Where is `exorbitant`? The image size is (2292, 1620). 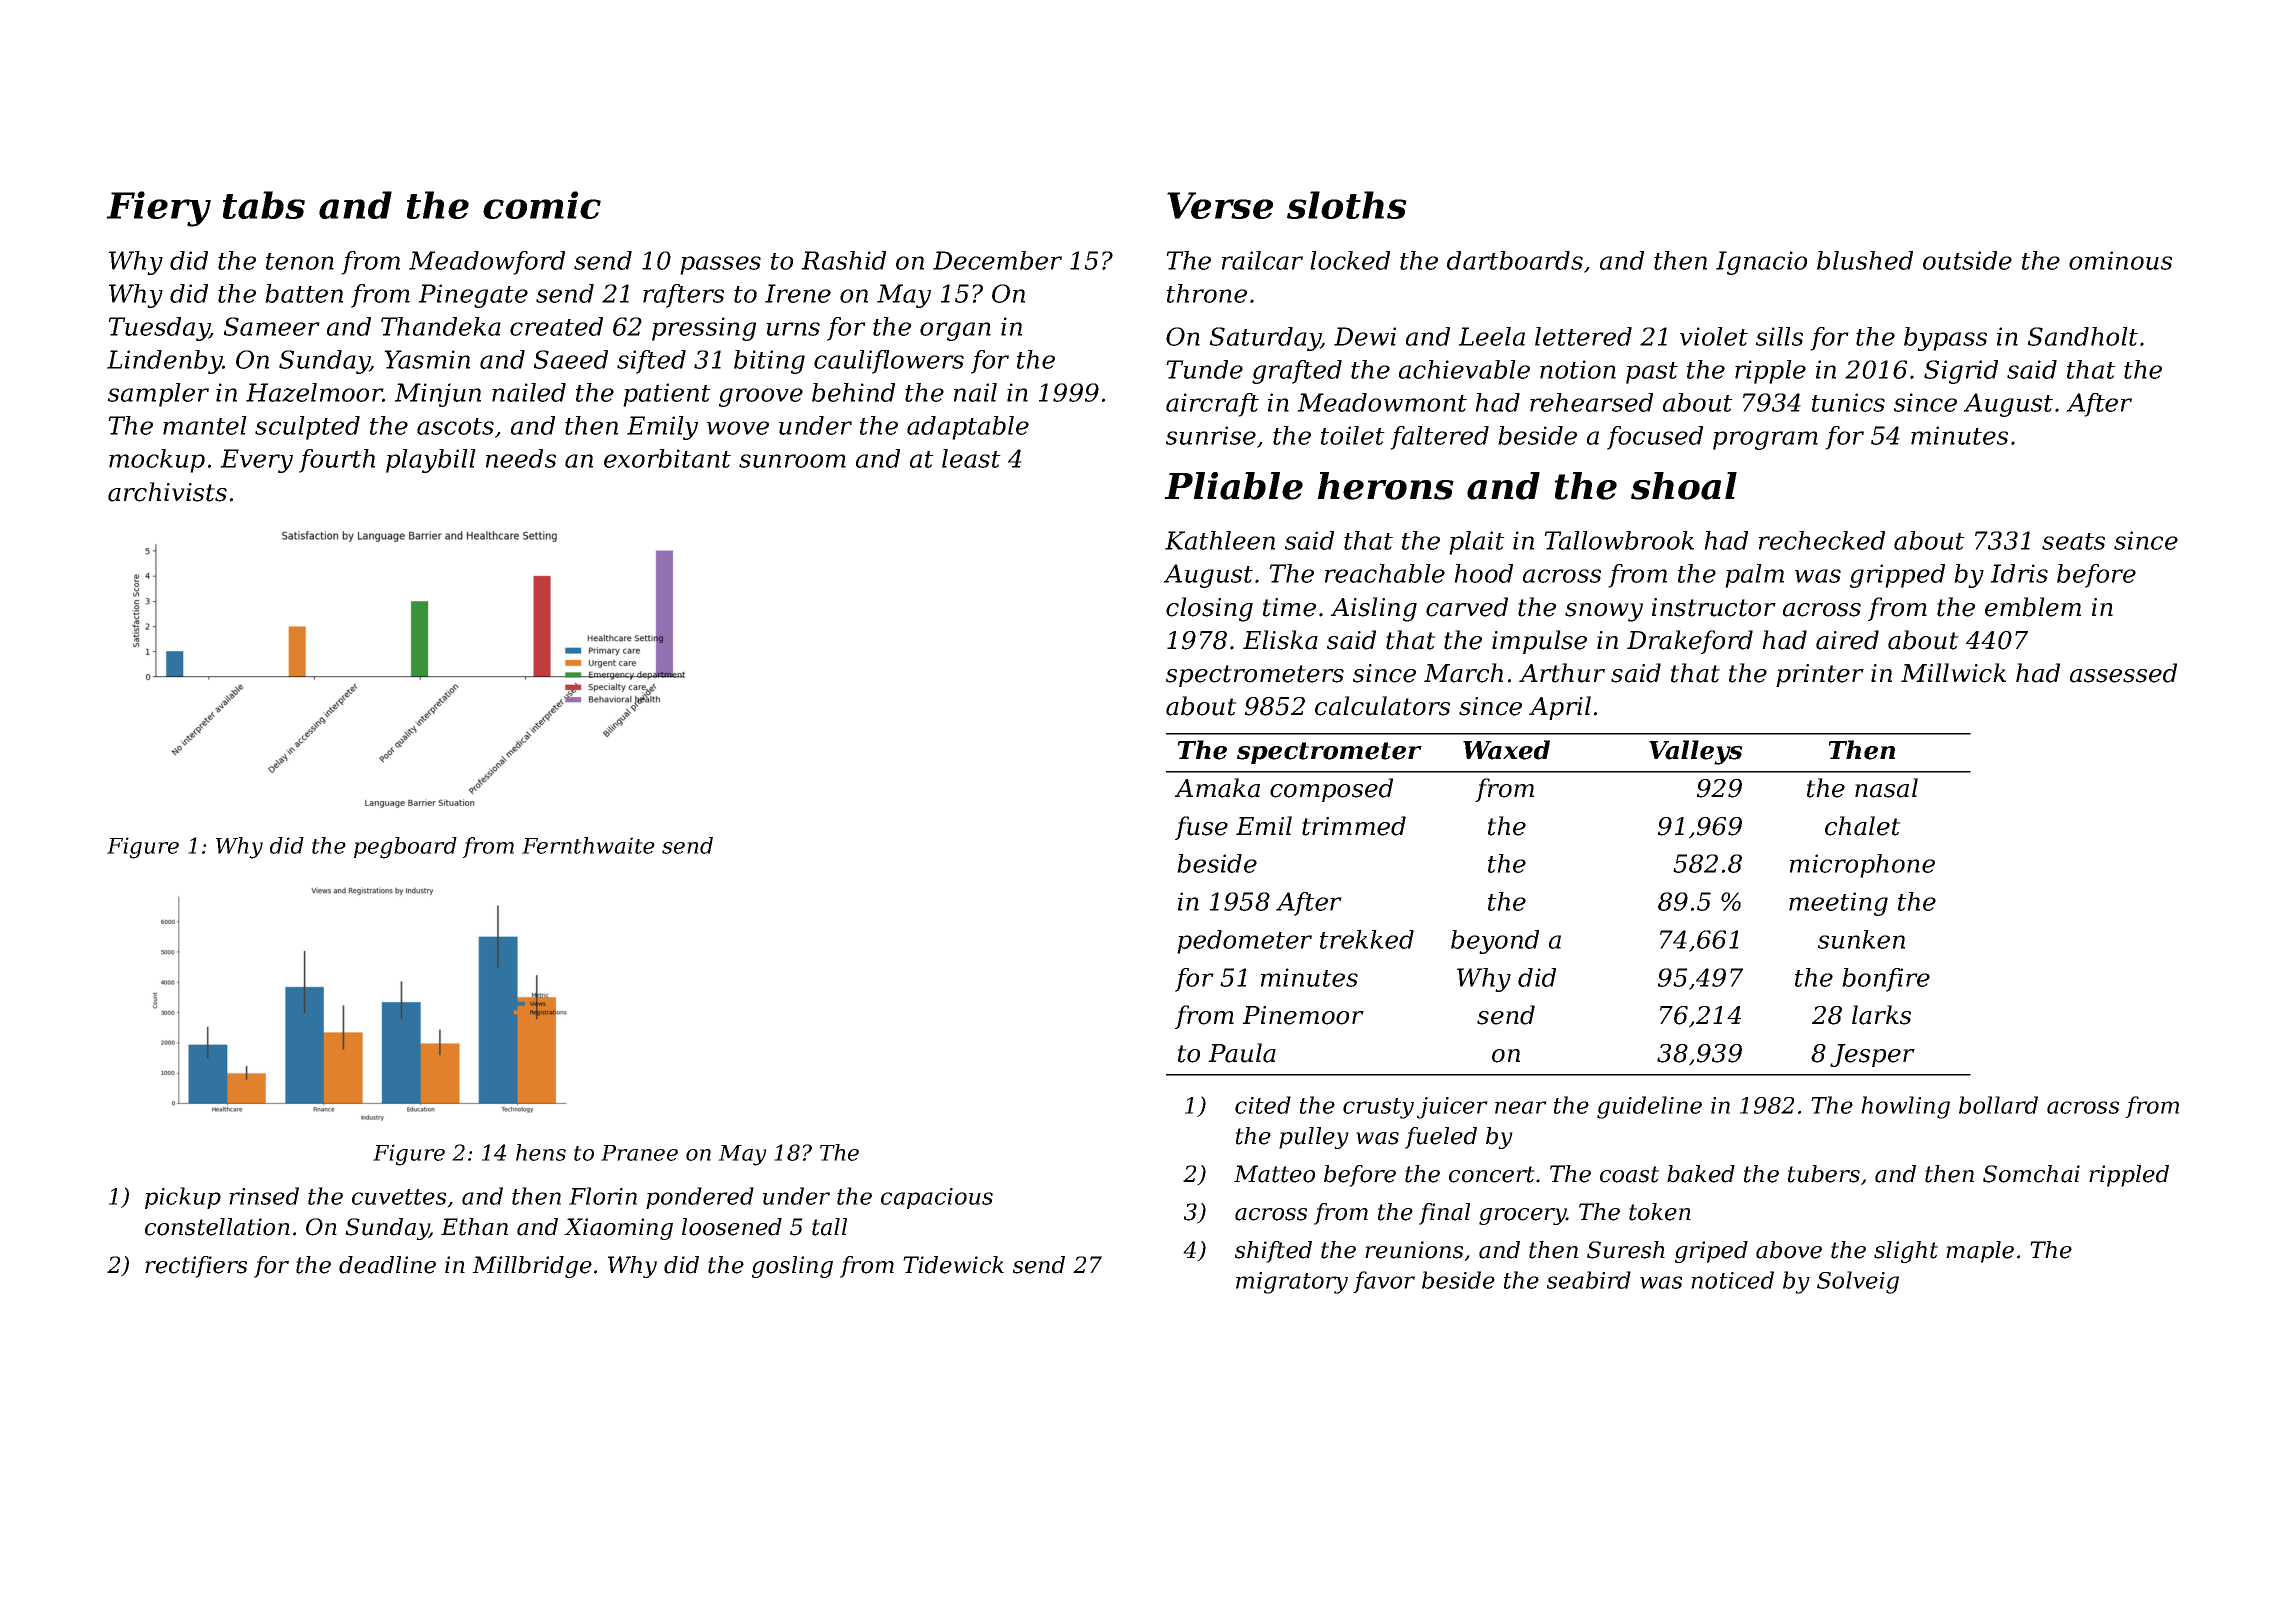
exorbitant is located at coordinates (667, 458).
